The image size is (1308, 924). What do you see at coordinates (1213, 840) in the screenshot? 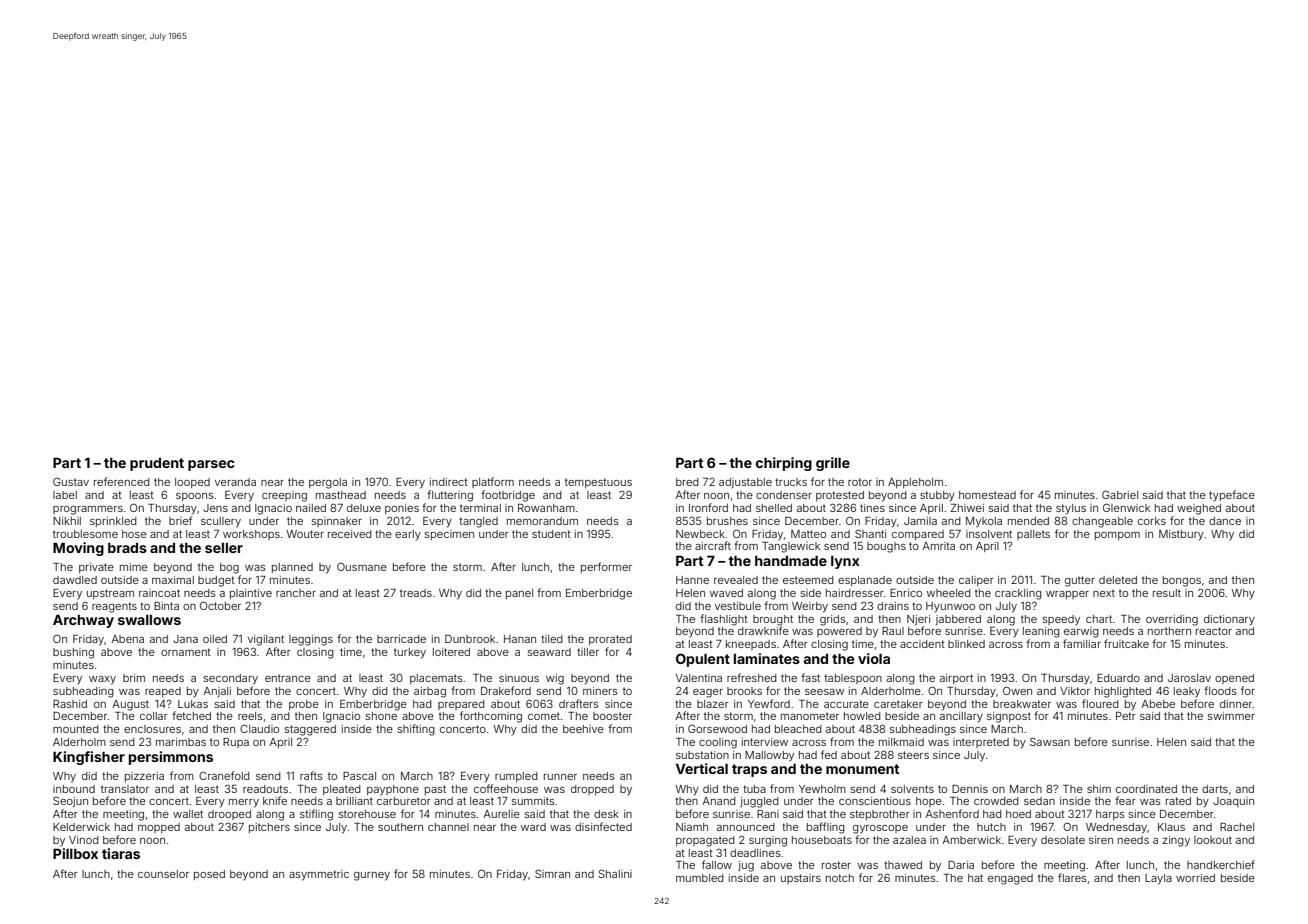
I see `lookout` at bounding box center [1213, 840].
